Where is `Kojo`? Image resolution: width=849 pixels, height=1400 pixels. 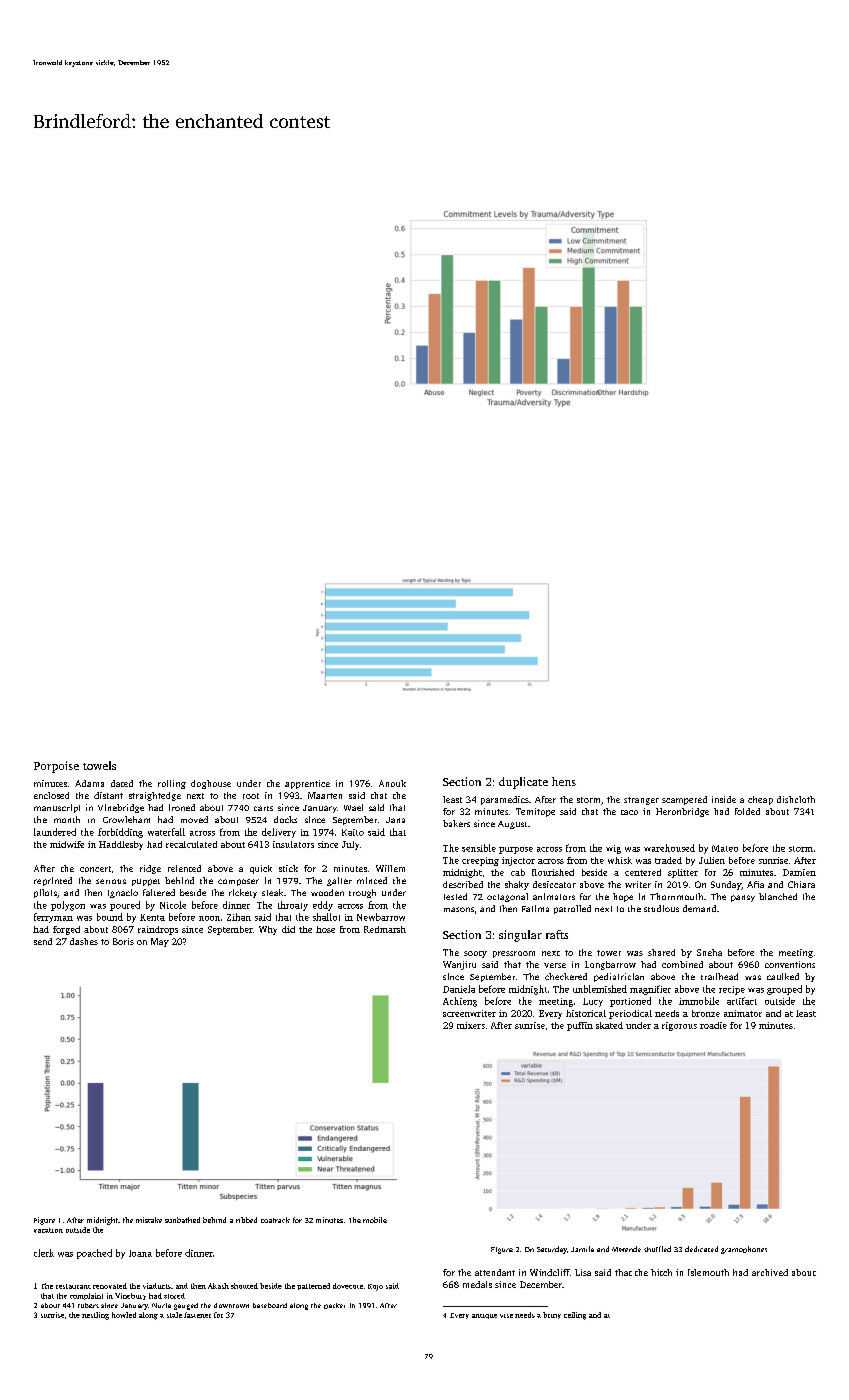
Kojo is located at coordinates (375, 1287).
